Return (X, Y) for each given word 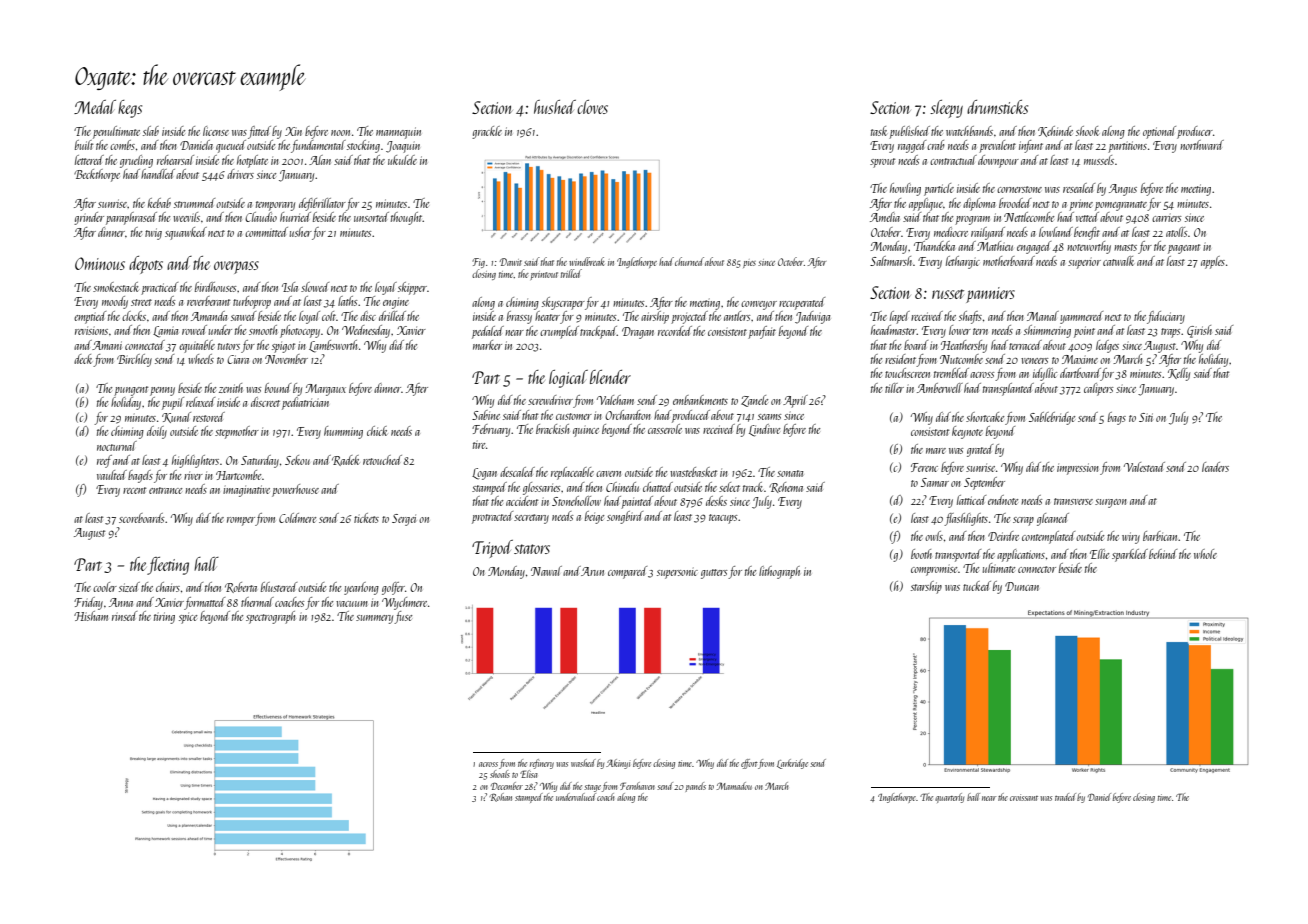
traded (1065, 797)
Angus (1123, 190)
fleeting (168, 566)
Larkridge (792, 764)
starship (926, 587)
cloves (592, 107)
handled (158, 174)
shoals (500, 774)
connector (1037, 569)
